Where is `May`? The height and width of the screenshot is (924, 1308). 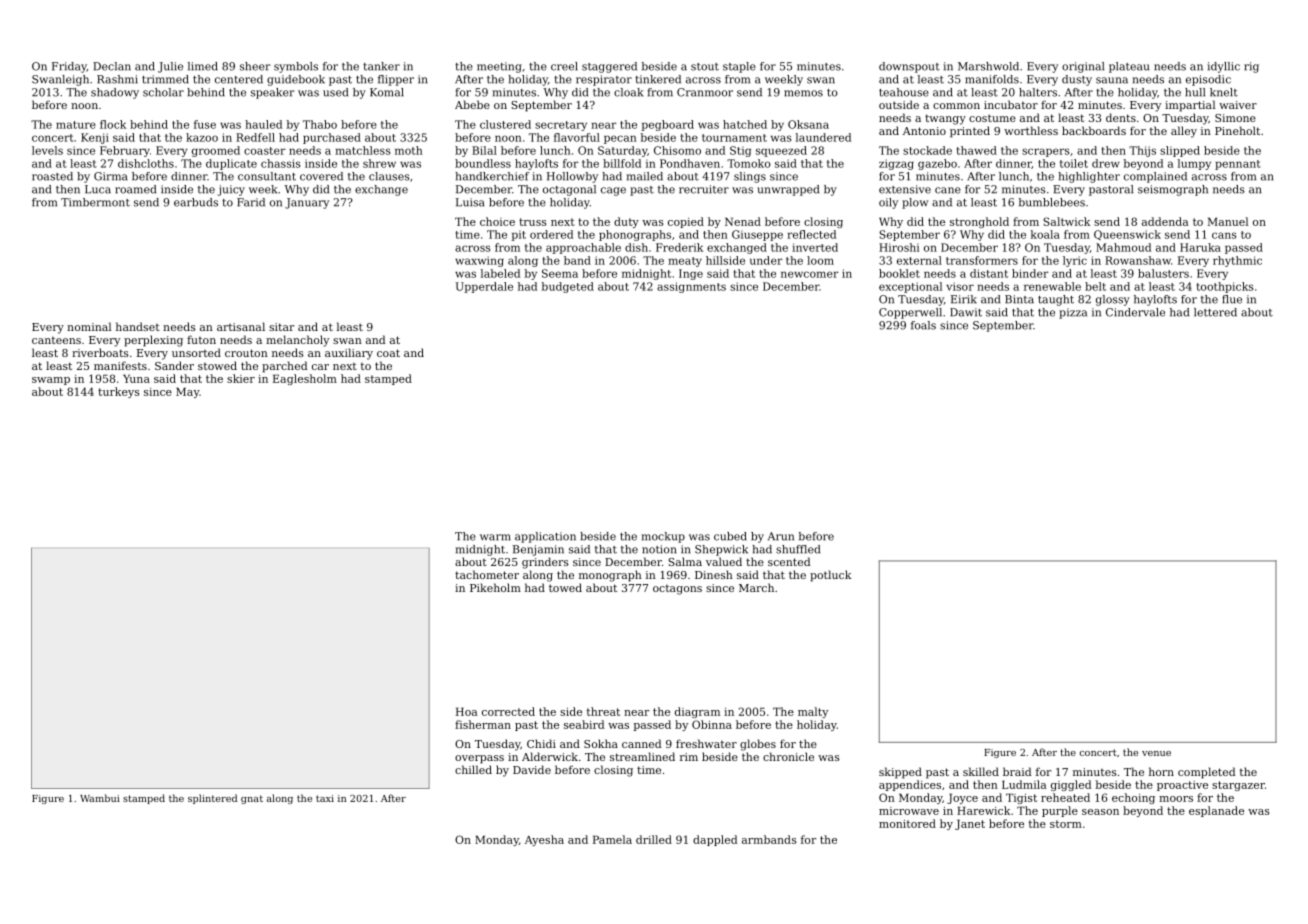 May is located at coordinates (187, 392).
